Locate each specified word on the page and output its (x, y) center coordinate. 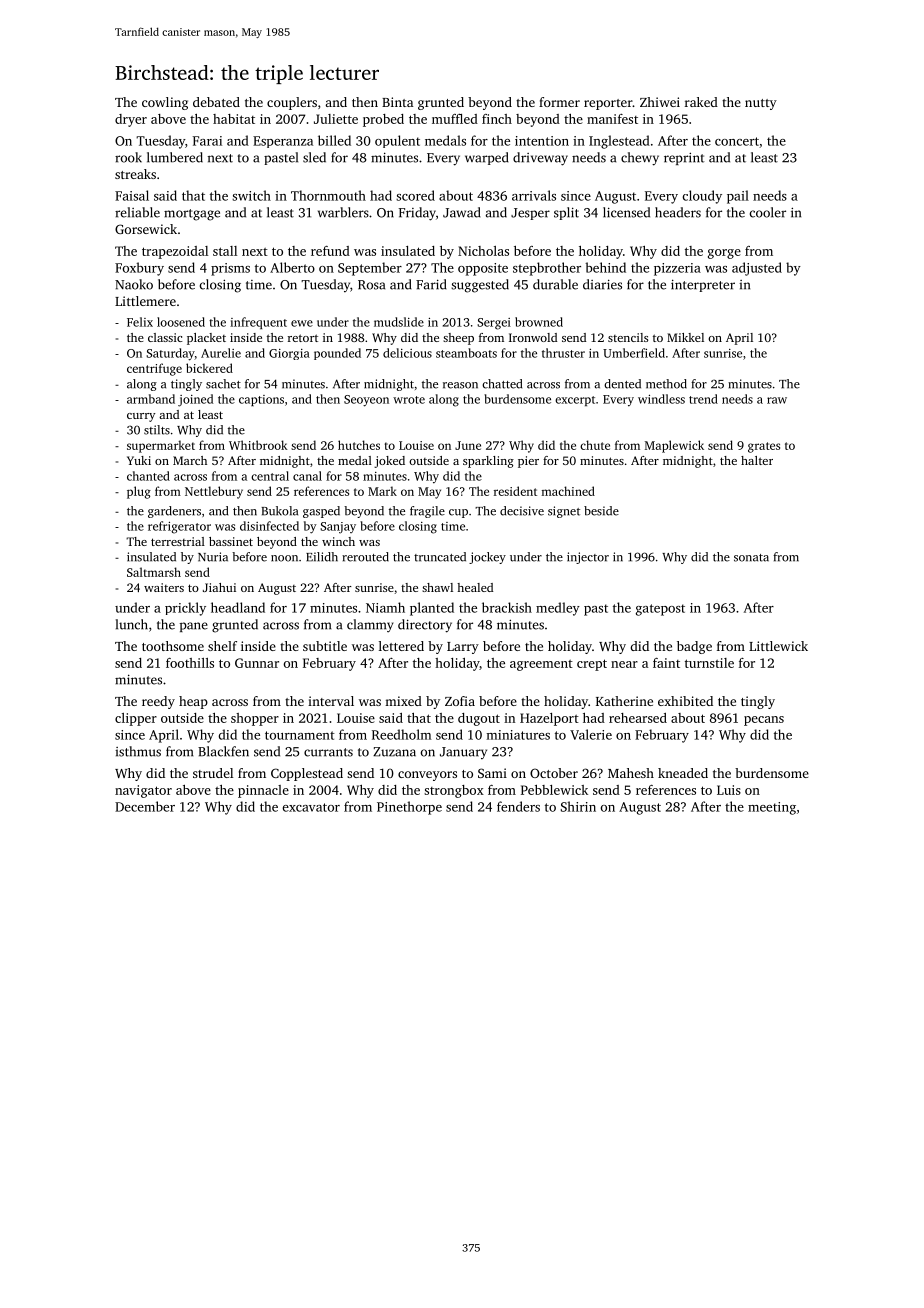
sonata (751, 558)
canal (307, 476)
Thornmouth (328, 195)
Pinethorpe (409, 808)
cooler (768, 212)
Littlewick (778, 646)
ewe (302, 323)
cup (458, 513)
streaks (135, 174)
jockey (487, 558)
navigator (143, 791)
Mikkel (685, 337)
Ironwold (533, 337)
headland (238, 607)
